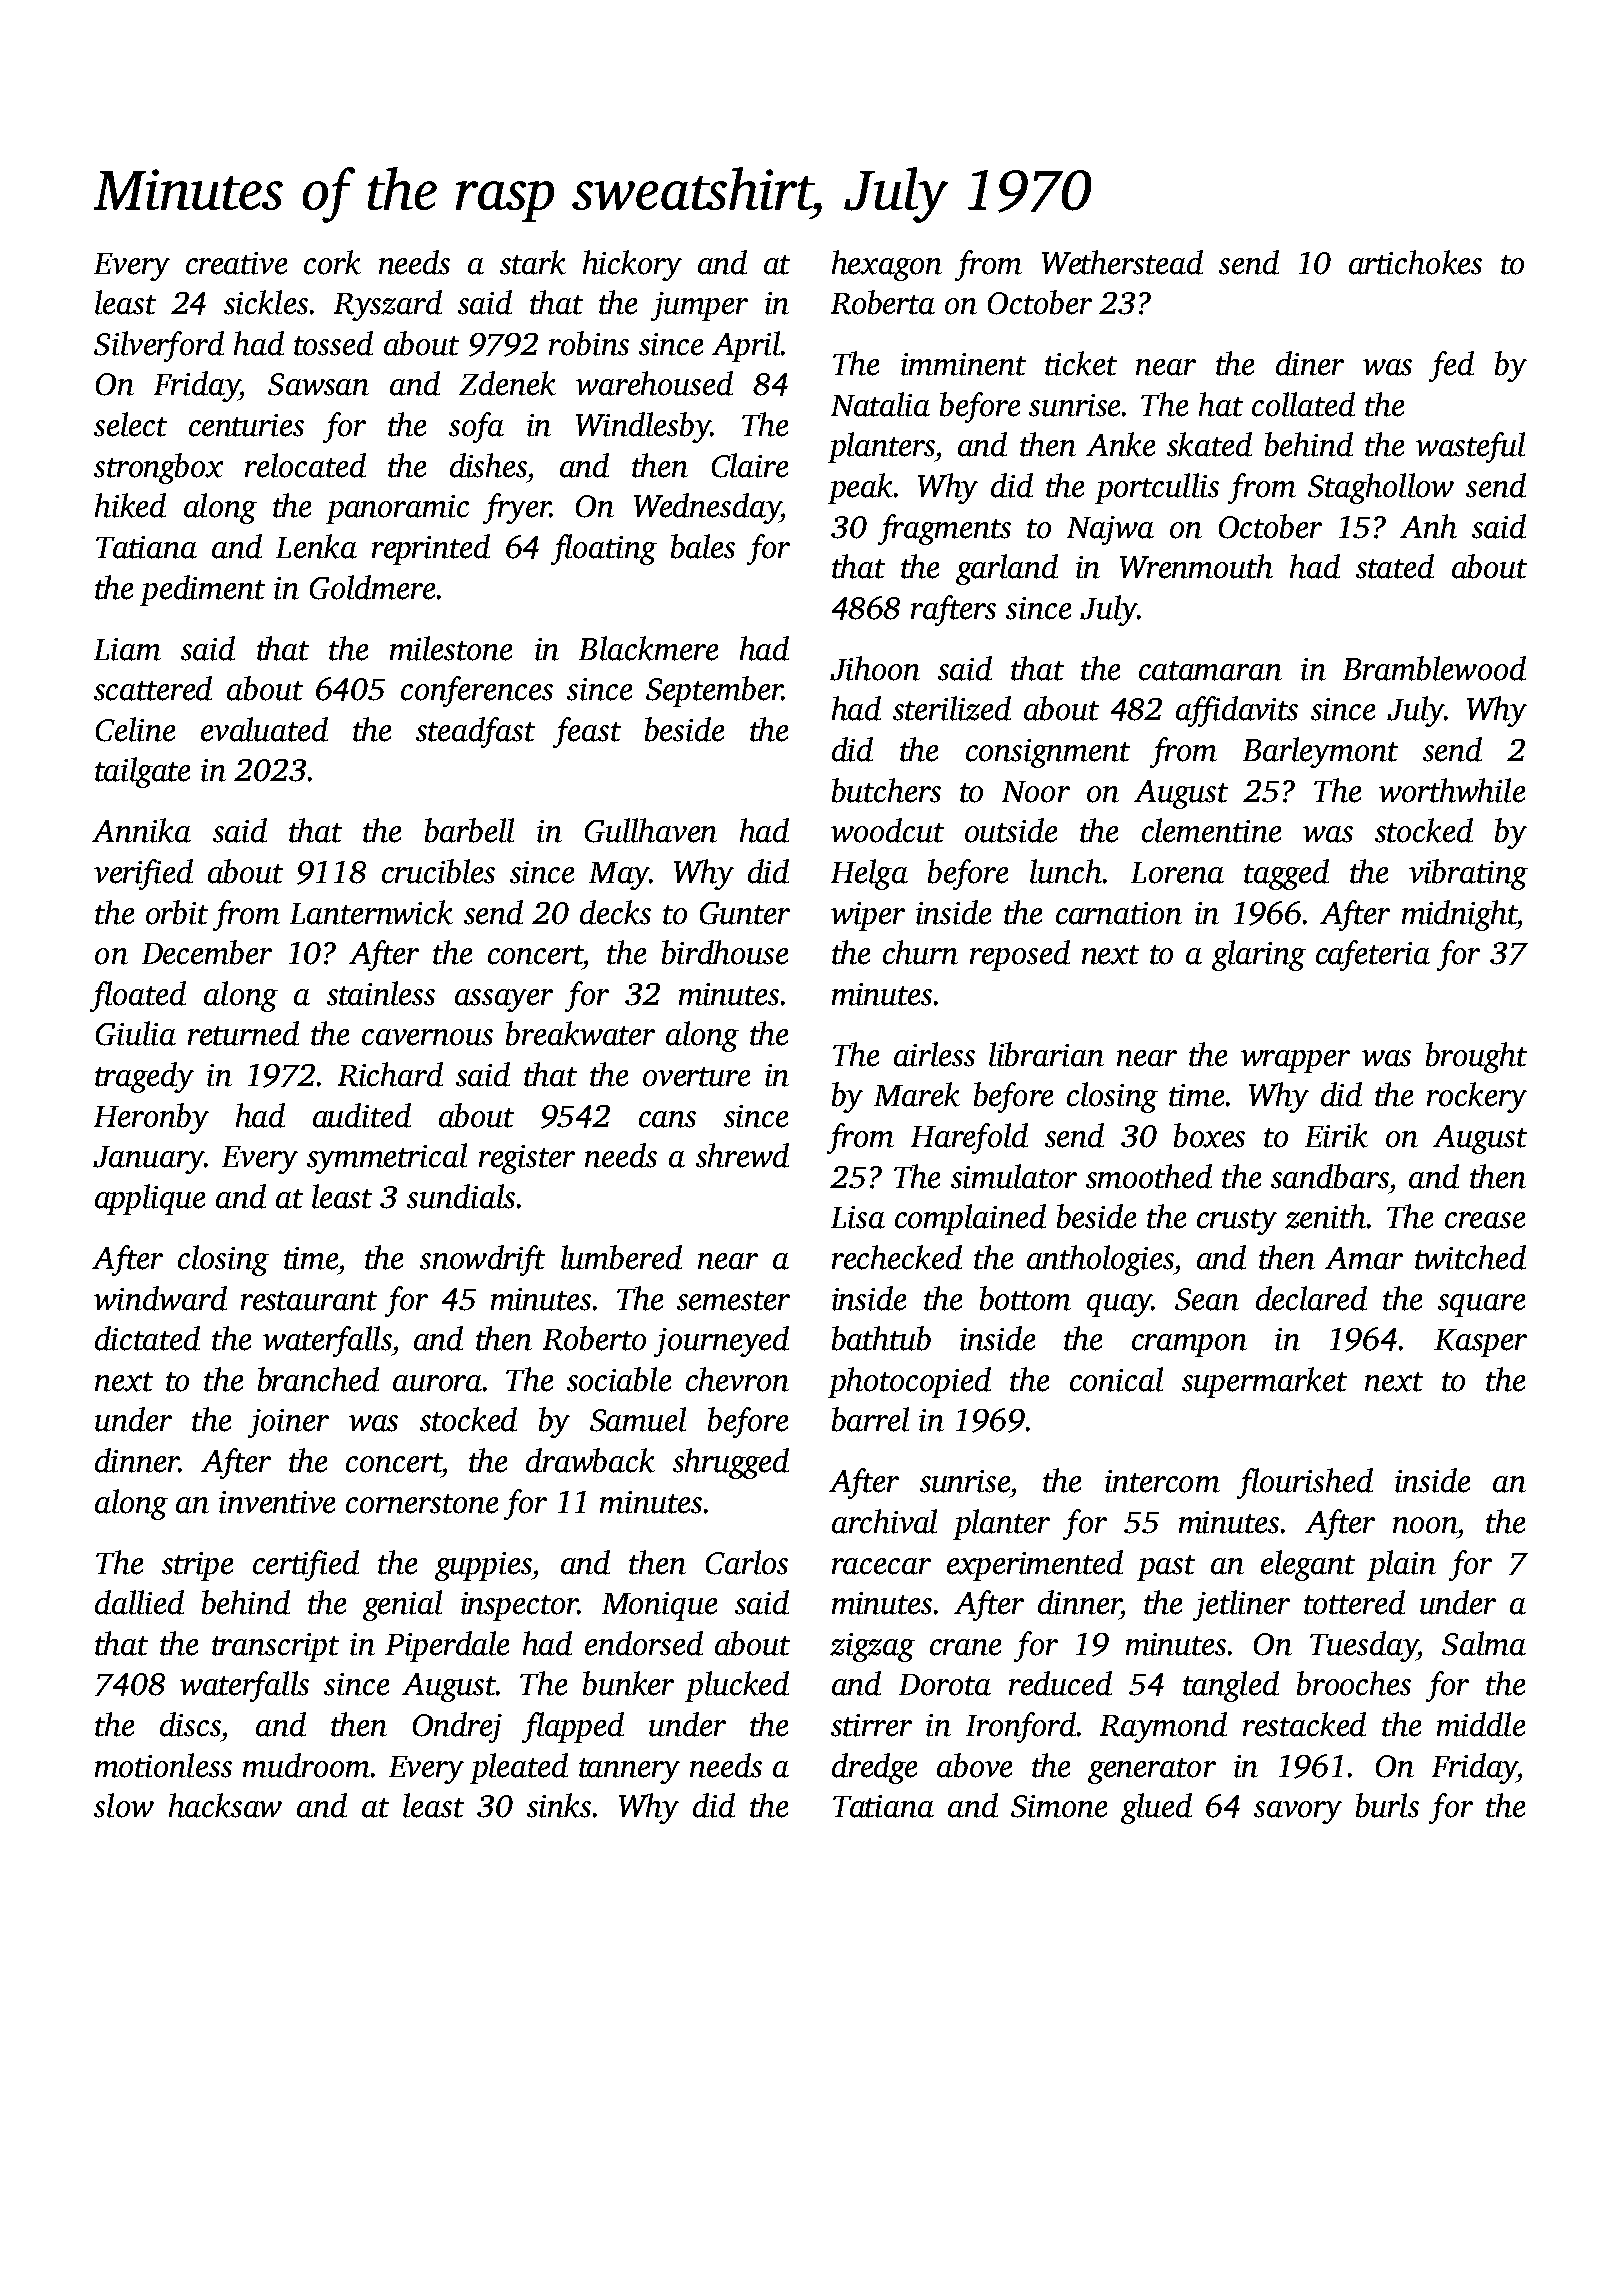  Describe the element at coordinates (559, 1805) in the screenshot. I see `sinks` at that location.
